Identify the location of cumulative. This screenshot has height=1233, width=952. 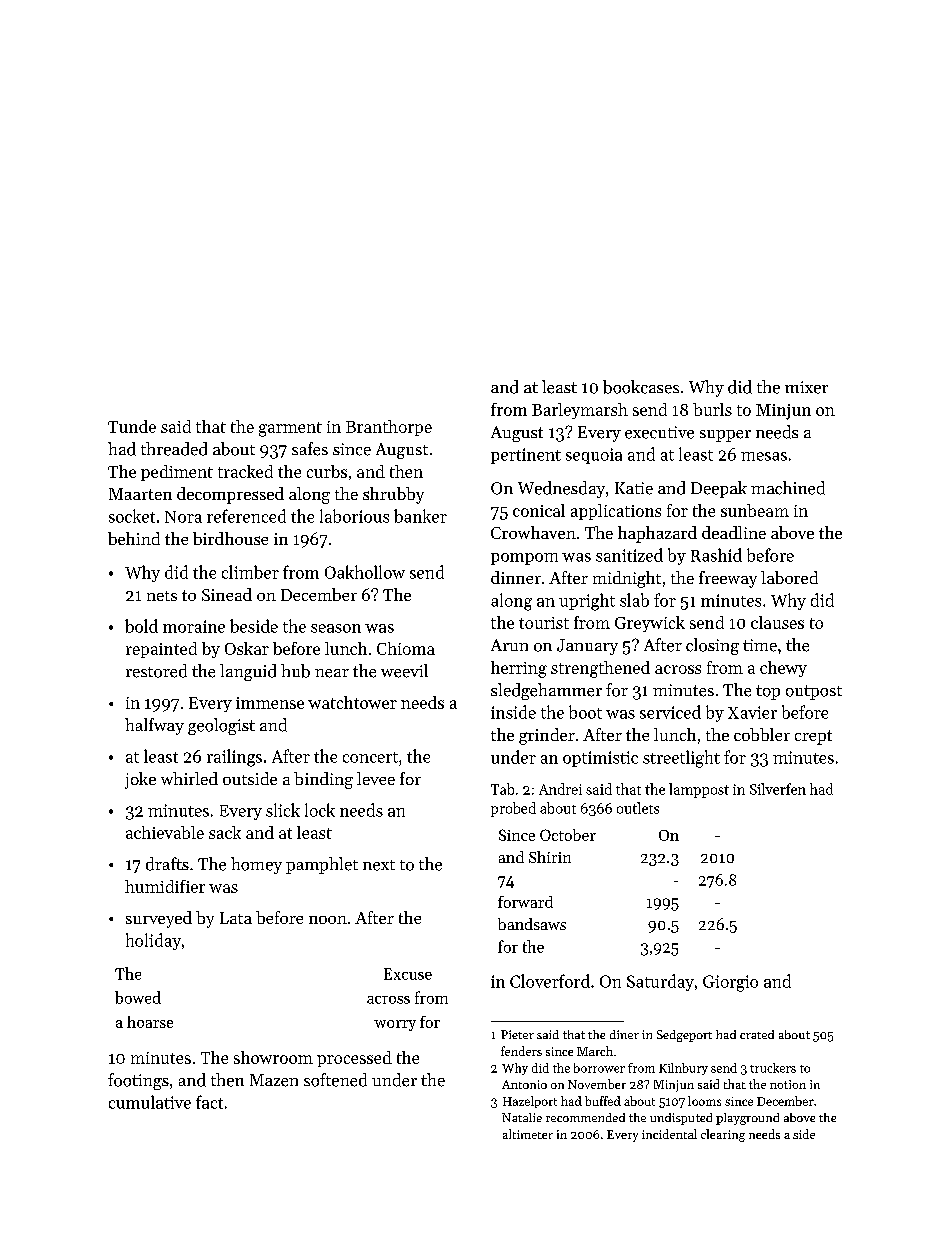
(150, 1102).
